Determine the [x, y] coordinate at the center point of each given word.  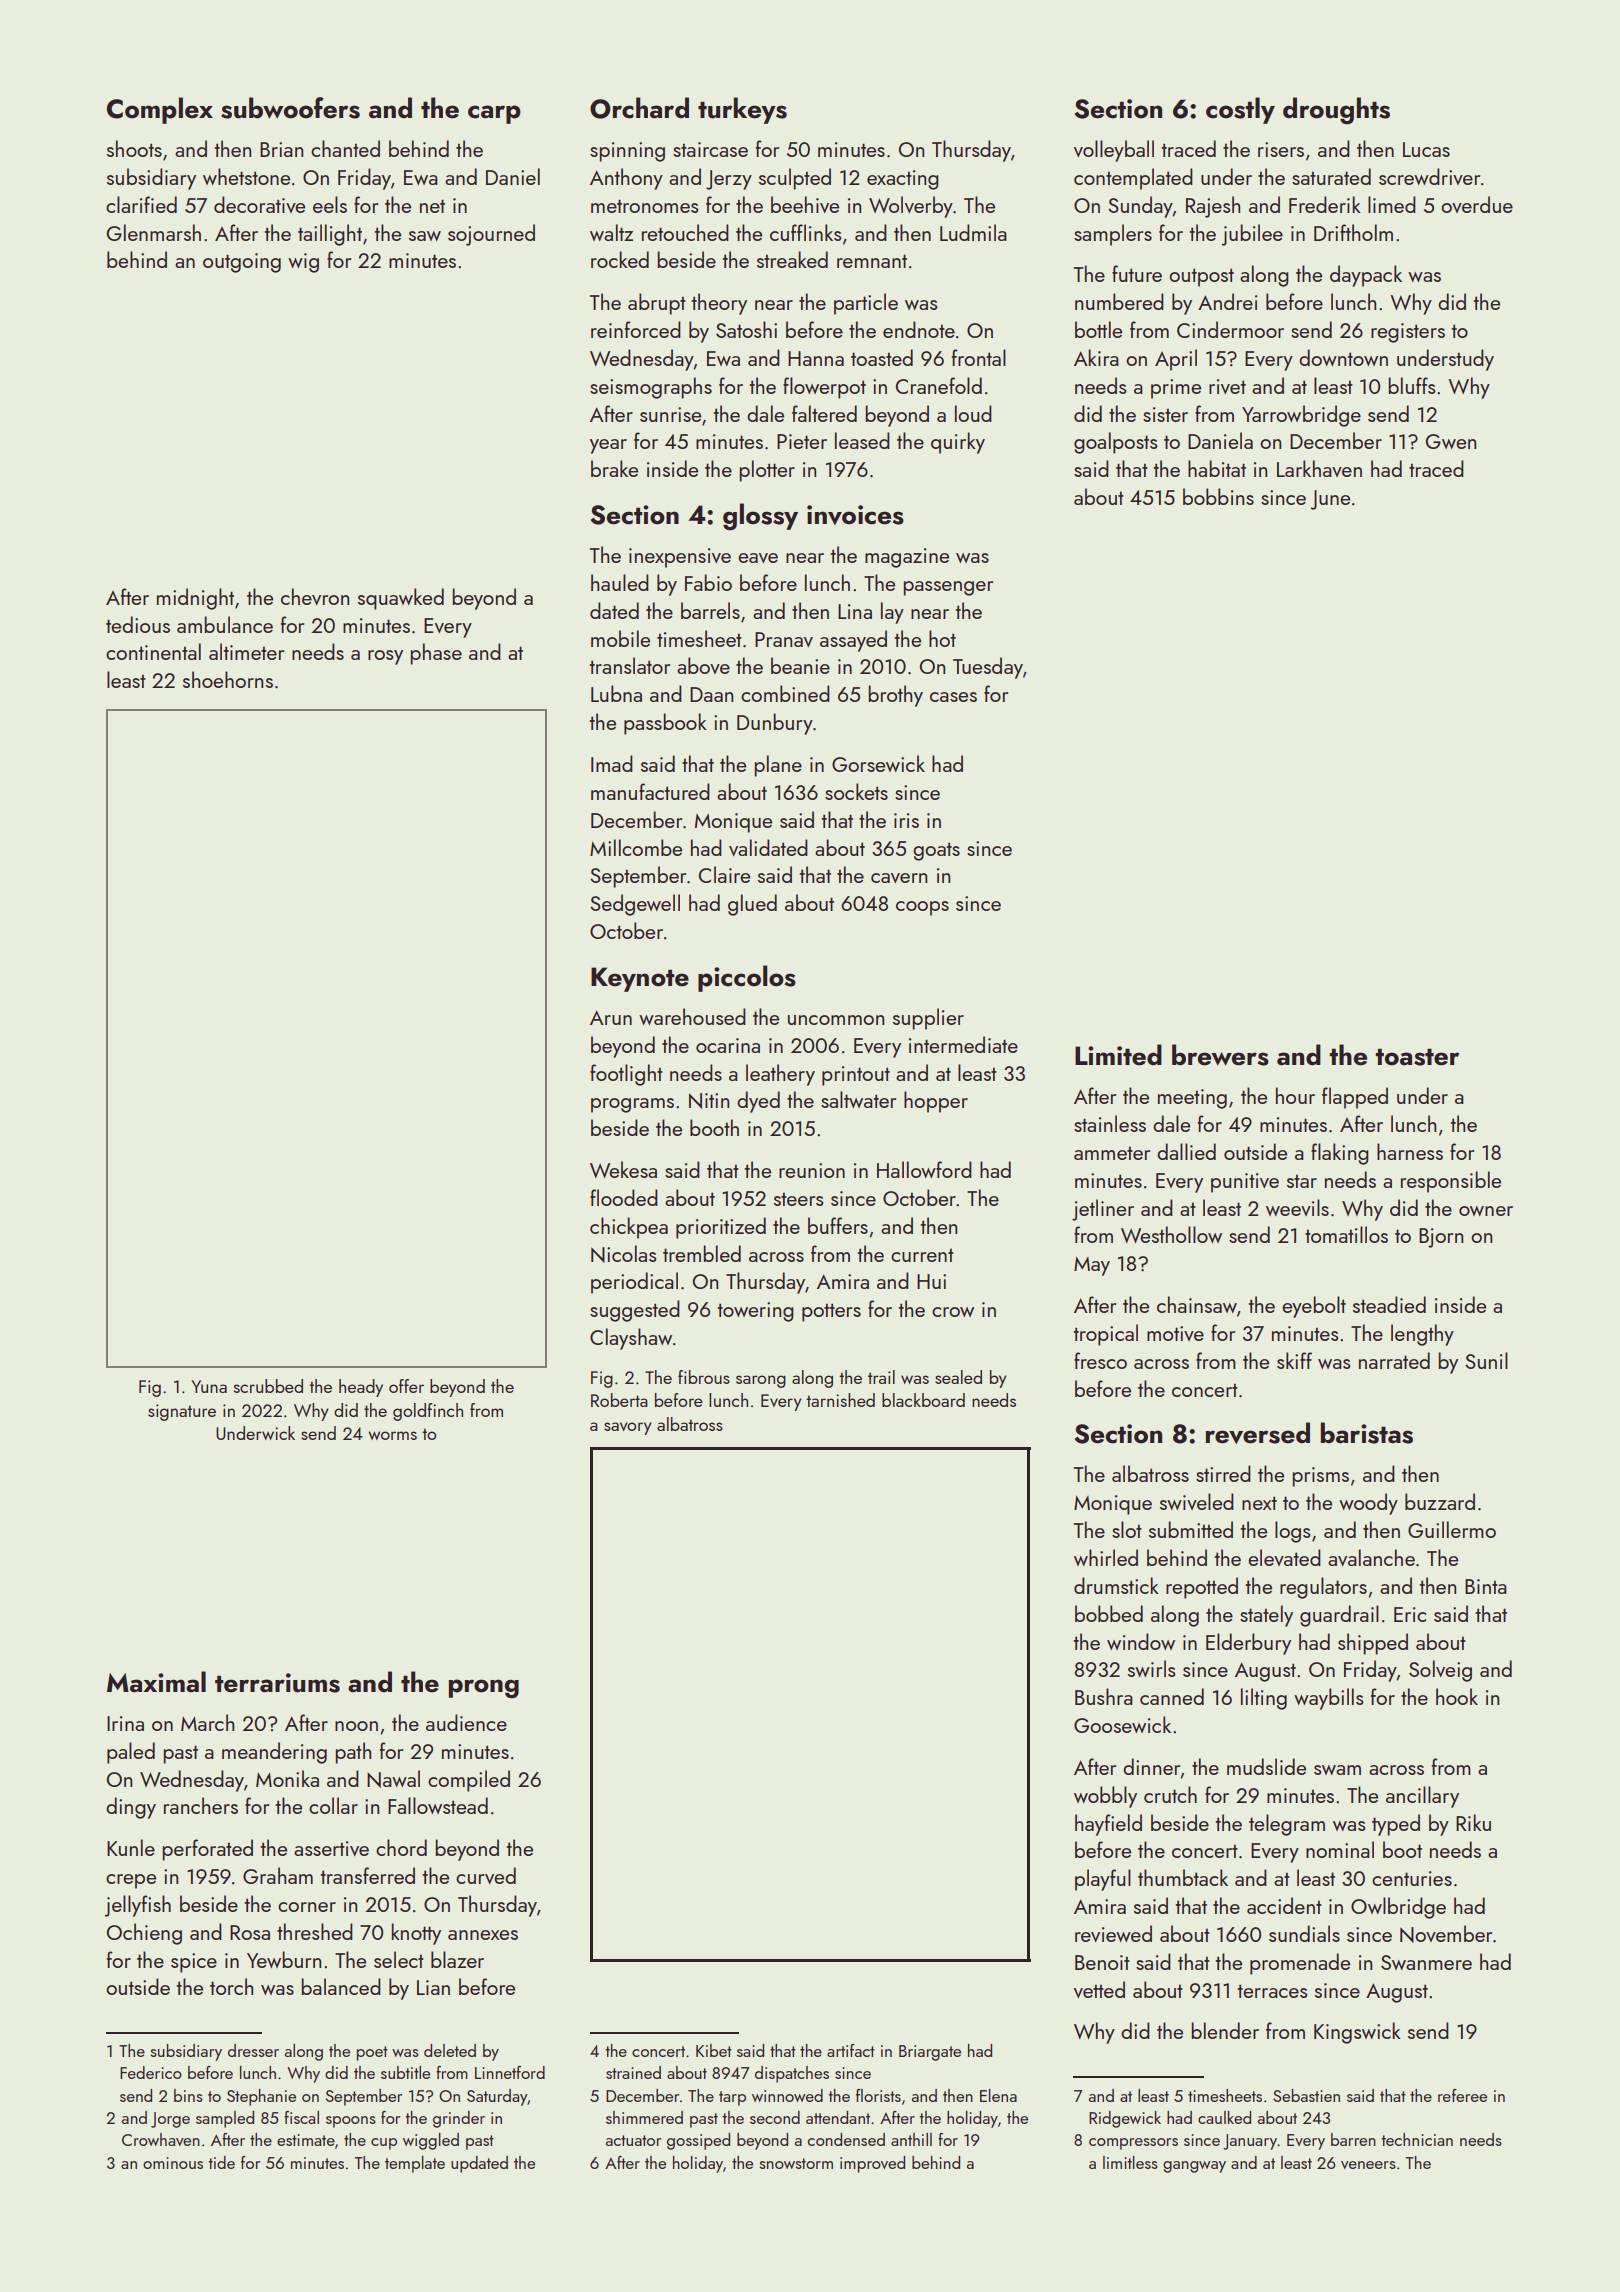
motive [1175, 1333]
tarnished [840, 1400]
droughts [1336, 111]
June [1330, 500]
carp [494, 114]
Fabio [708, 582]
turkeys [742, 110]
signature [182, 1412]
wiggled [431, 2141]
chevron [315, 596]
